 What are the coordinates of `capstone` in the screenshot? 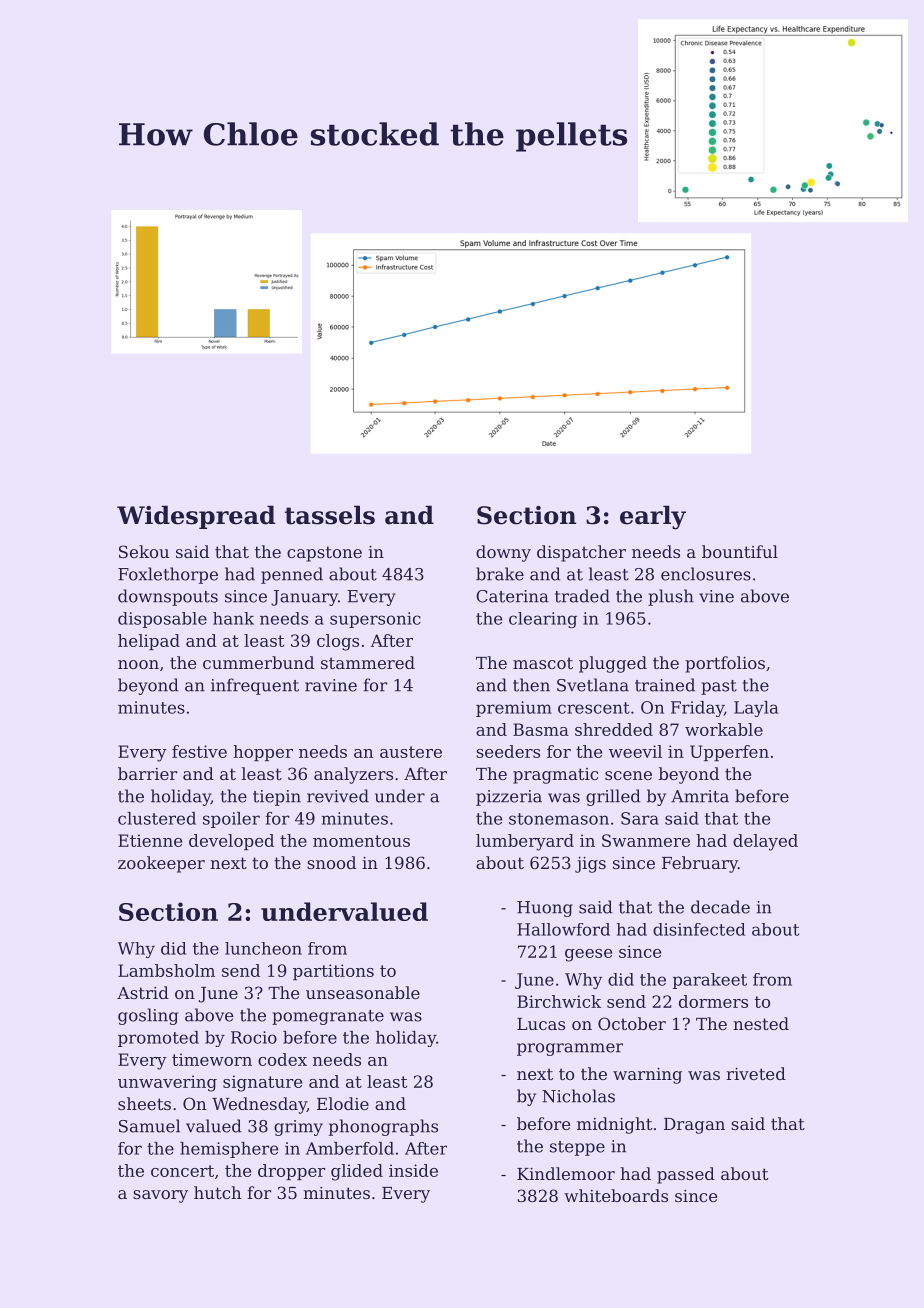 It's located at (324, 554).
